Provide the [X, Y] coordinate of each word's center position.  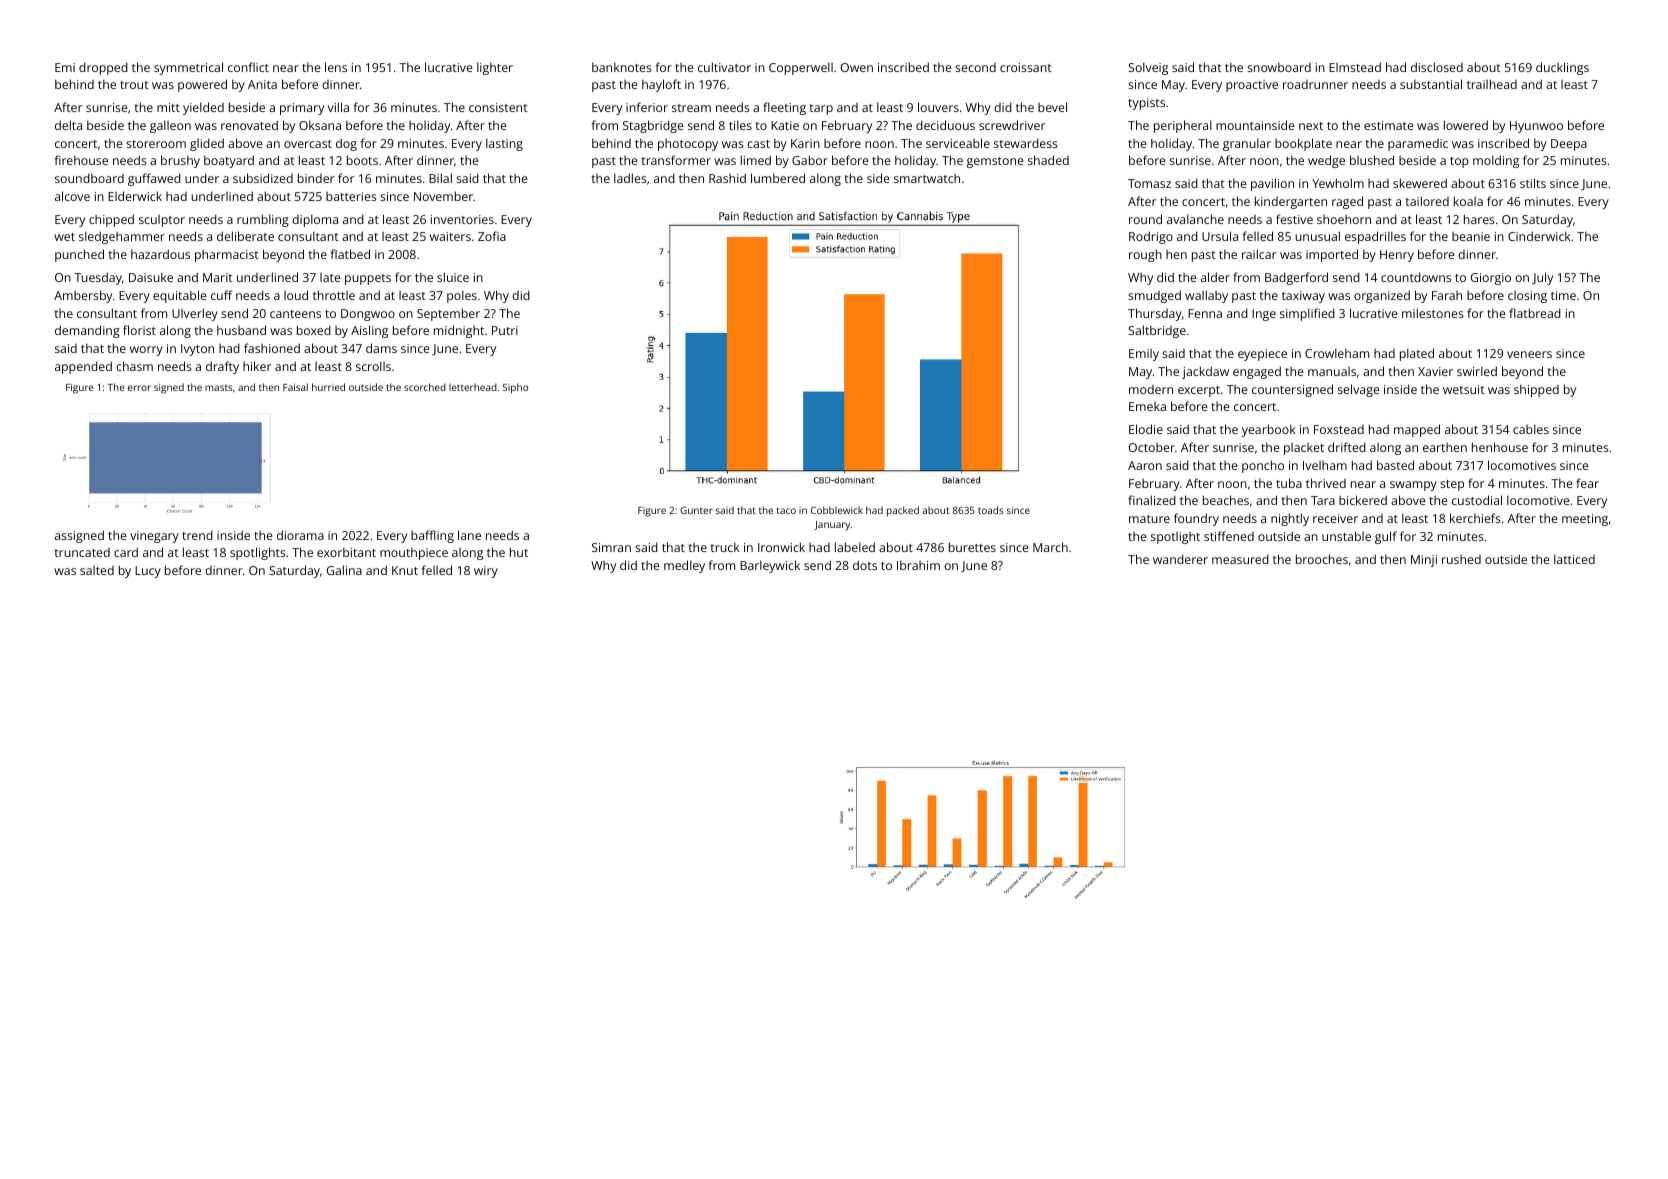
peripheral [1183, 126]
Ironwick [781, 547]
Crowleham [1337, 353]
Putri [505, 330]
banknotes [622, 67]
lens [336, 67]
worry [146, 351]
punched [79, 255]
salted [97, 570]
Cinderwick [1539, 236]
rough [1145, 255]
